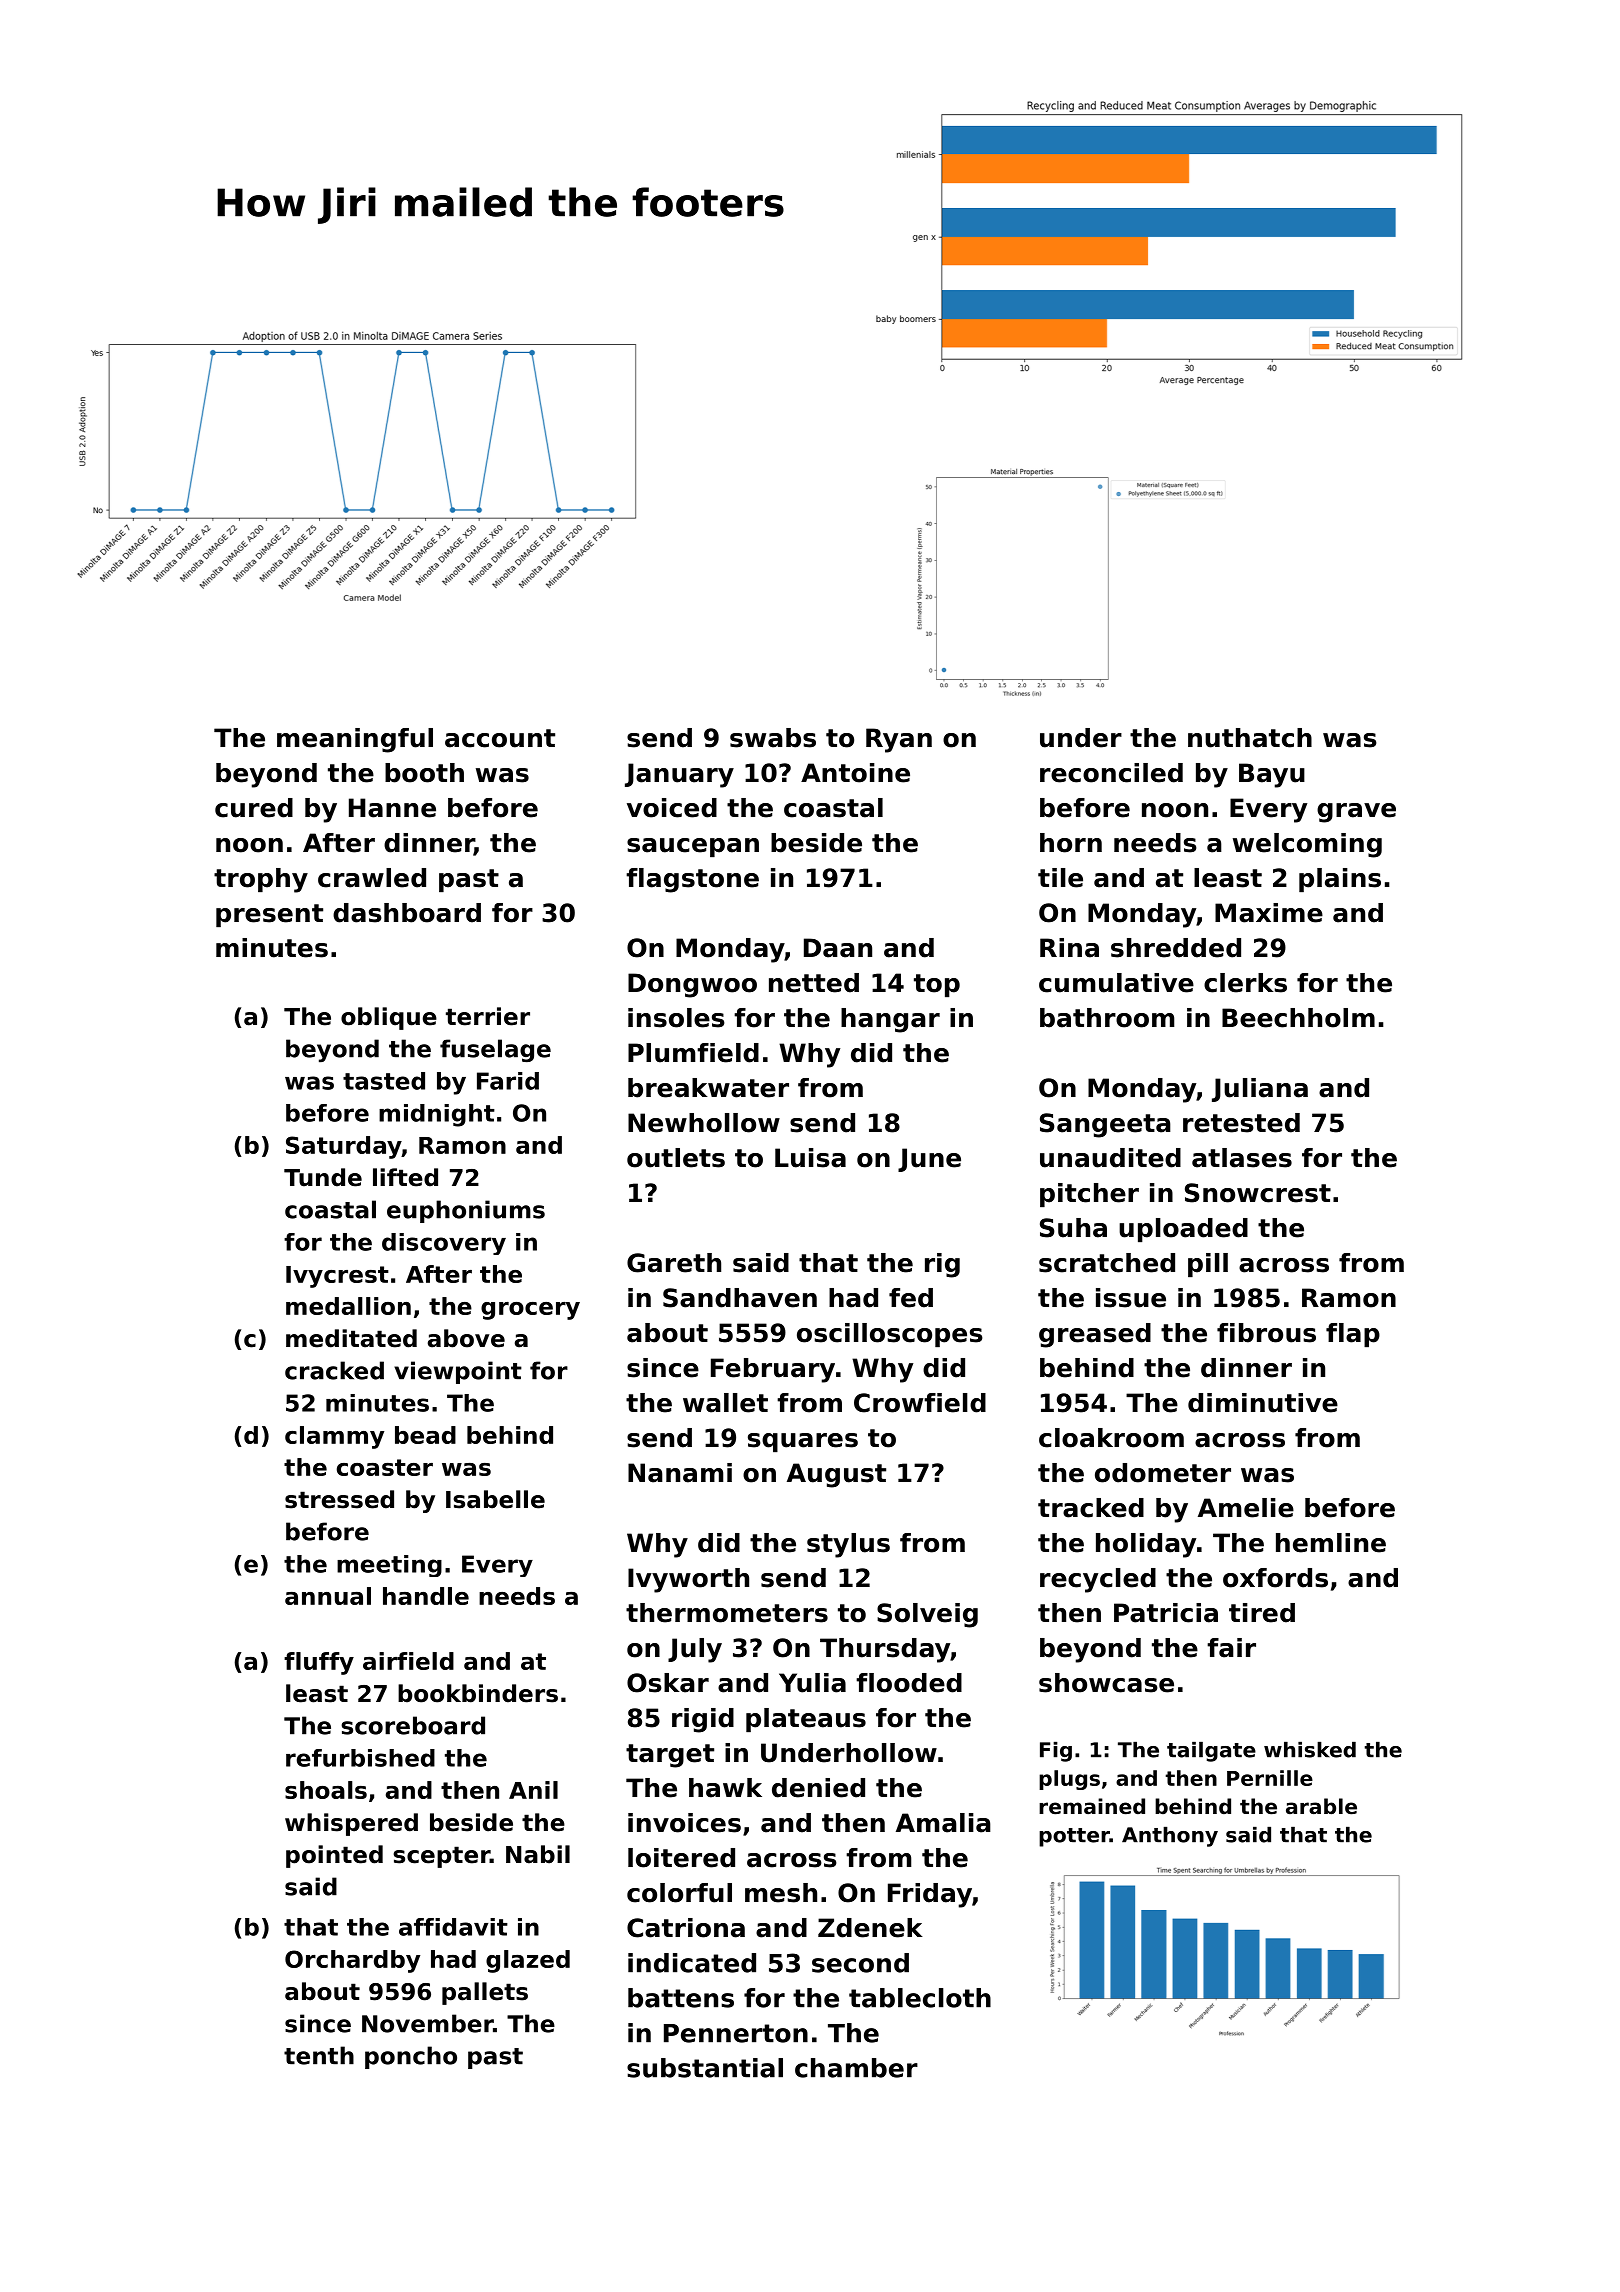  Describe the element at coordinates (1258, 1193) in the image. I see `Snowcrest` at that location.
